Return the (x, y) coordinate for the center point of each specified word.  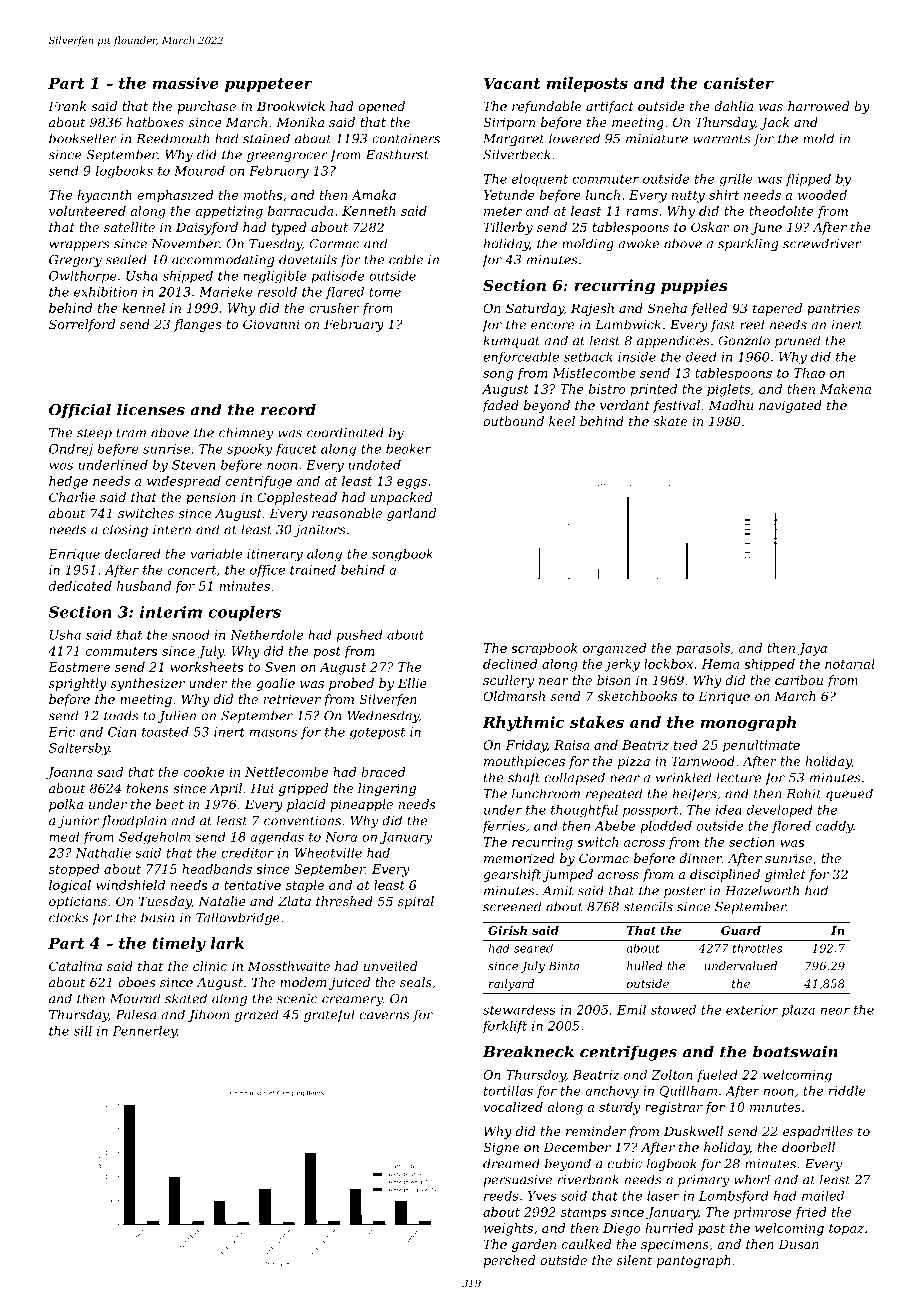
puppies (694, 286)
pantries (833, 310)
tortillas (508, 1091)
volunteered (87, 211)
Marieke (226, 292)
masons (273, 733)
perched (509, 1261)
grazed (256, 1015)
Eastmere (79, 667)
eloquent (540, 180)
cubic (625, 1163)
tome (385, 292)
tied (686, 745)
